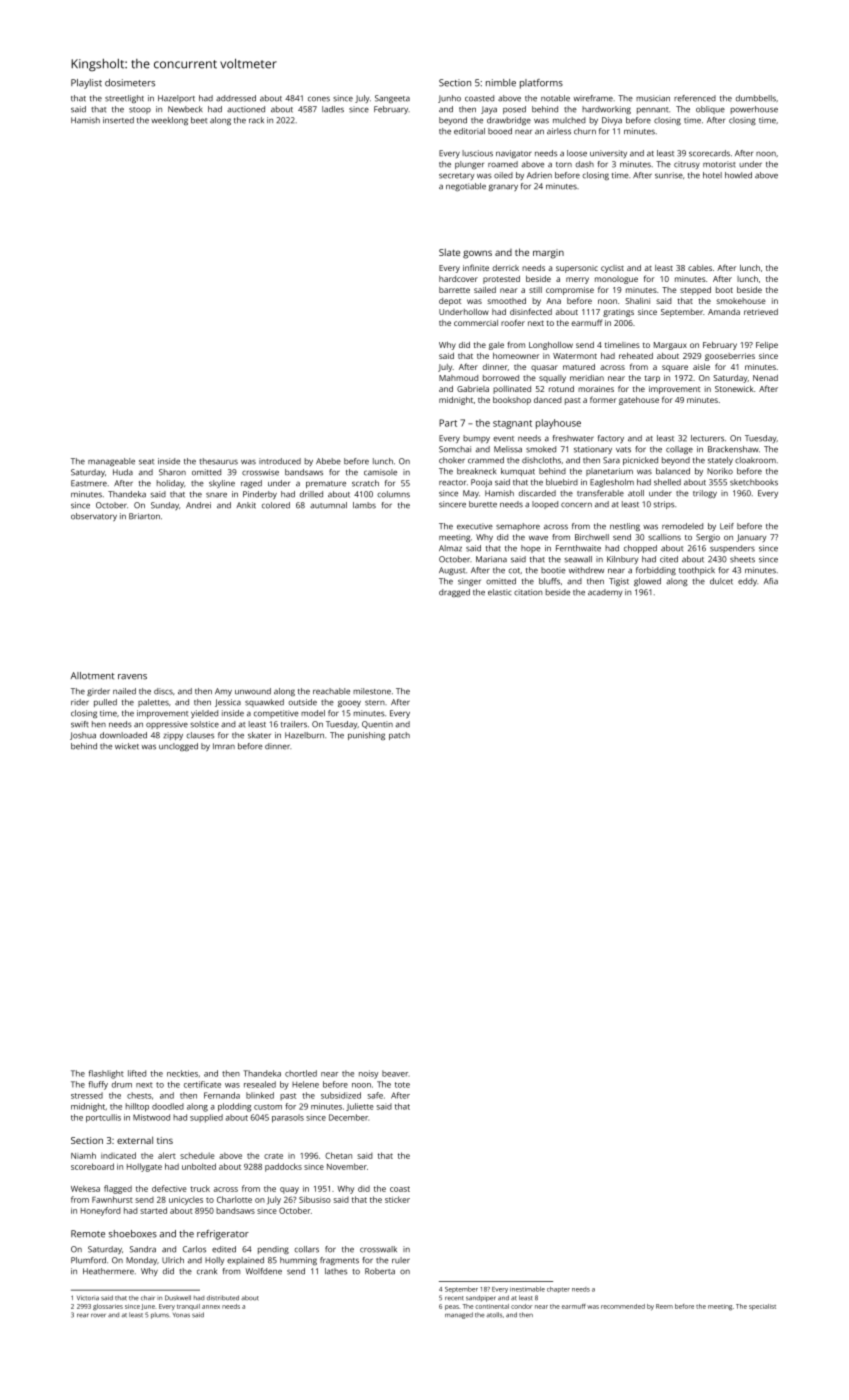  Describe the element at coordinates (541, 84) in the document. I see `platforms` at that location.
